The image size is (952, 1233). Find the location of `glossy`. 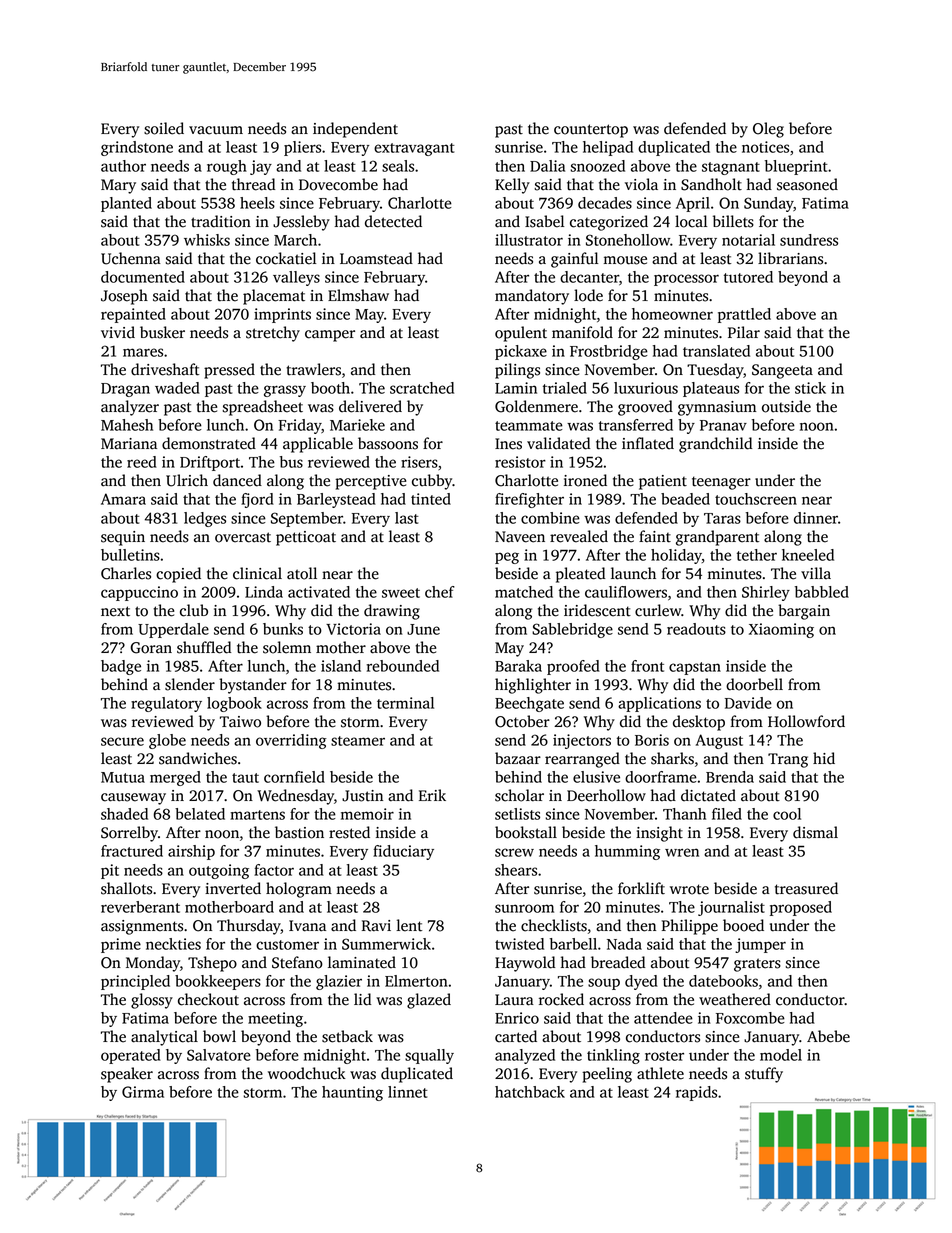

glossy is located at coordinates (152, 1001).
